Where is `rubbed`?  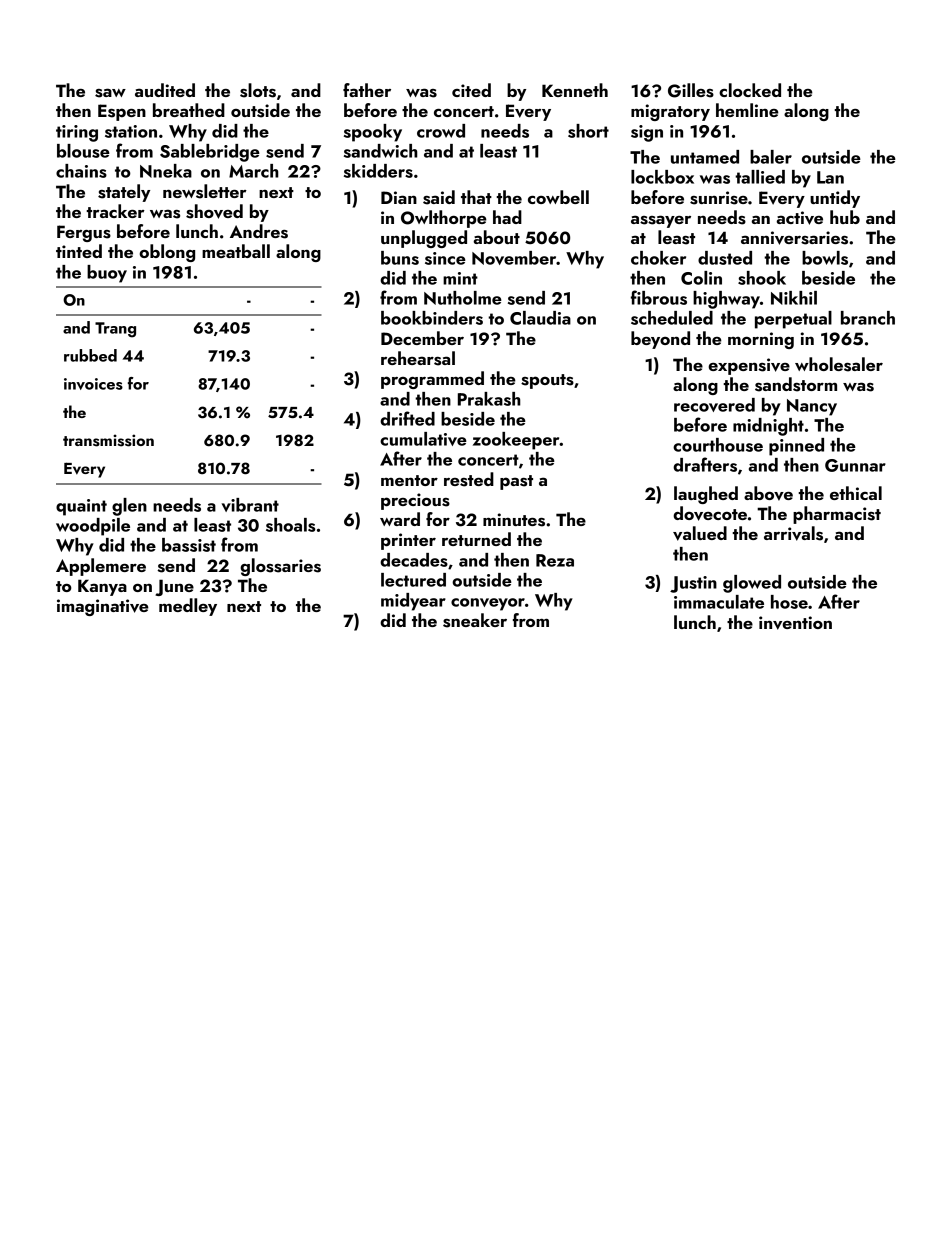 rubbed is located at coordinates (90, 355).
